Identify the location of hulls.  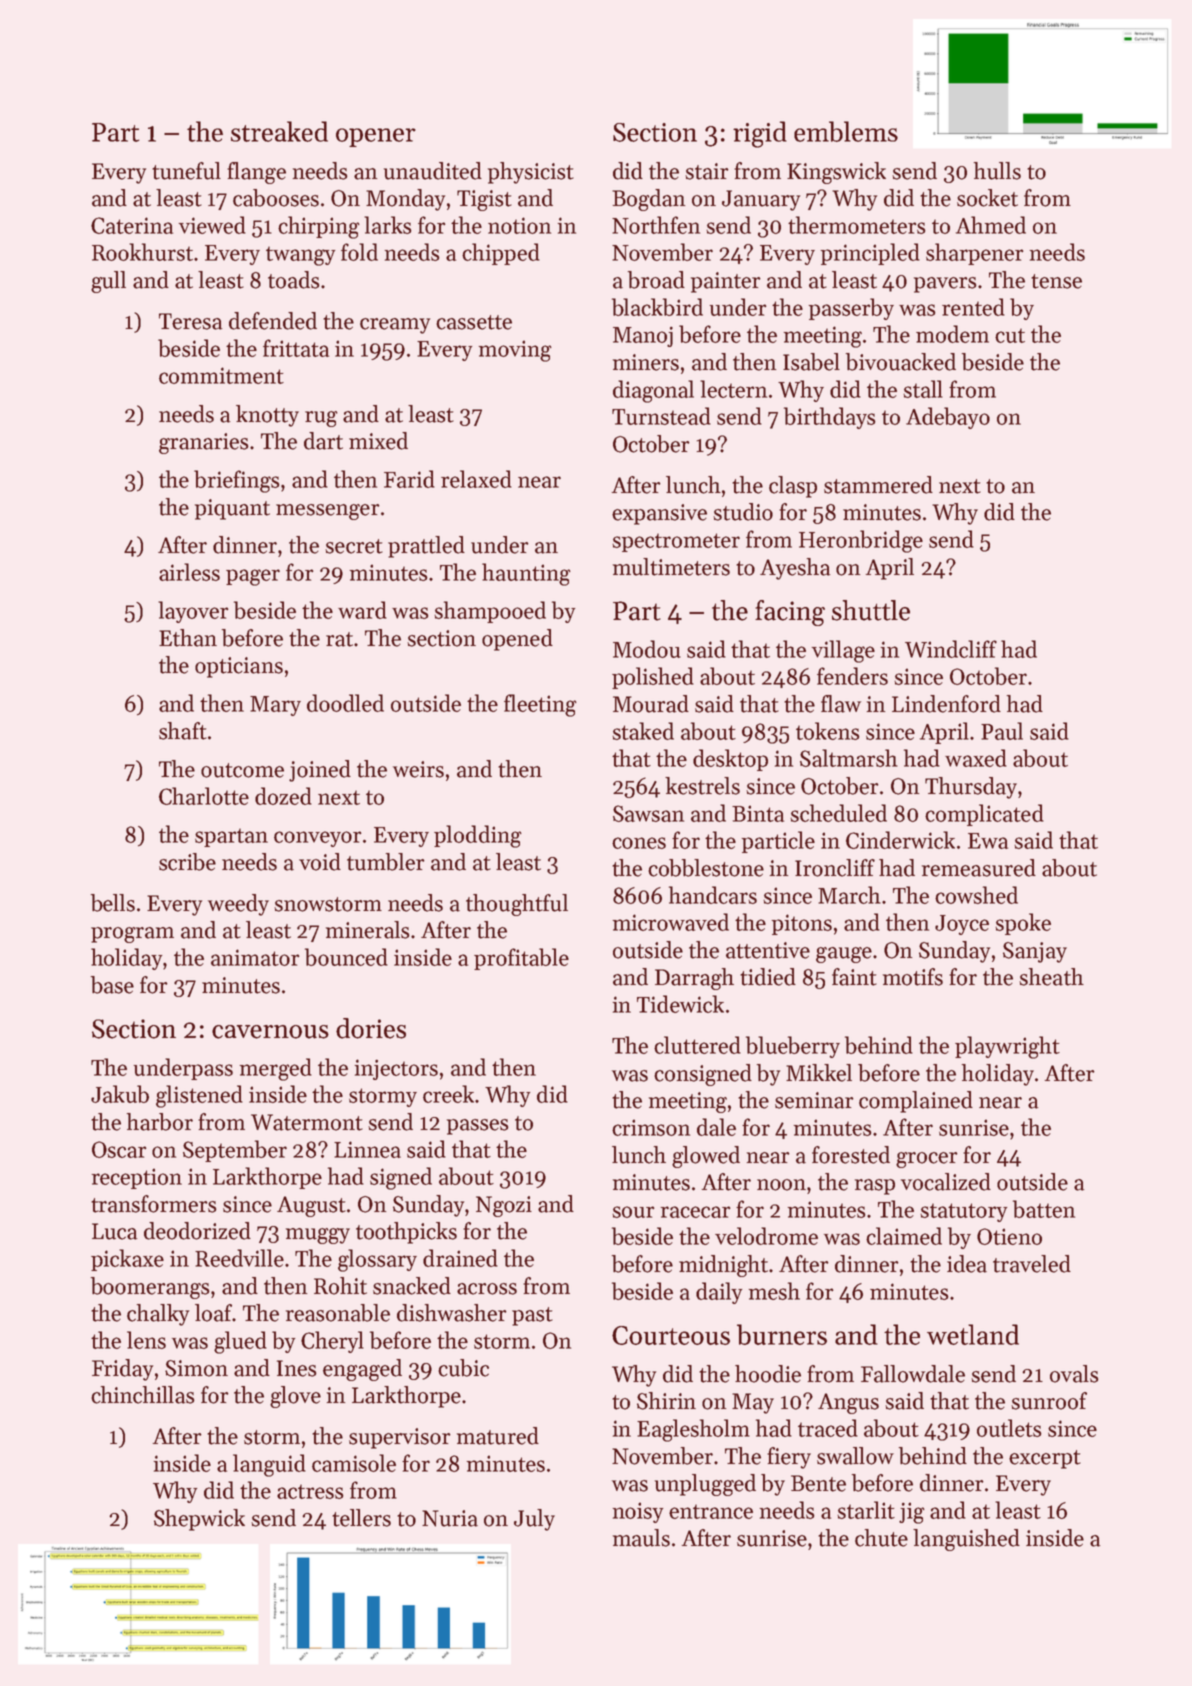
(997, 171).
